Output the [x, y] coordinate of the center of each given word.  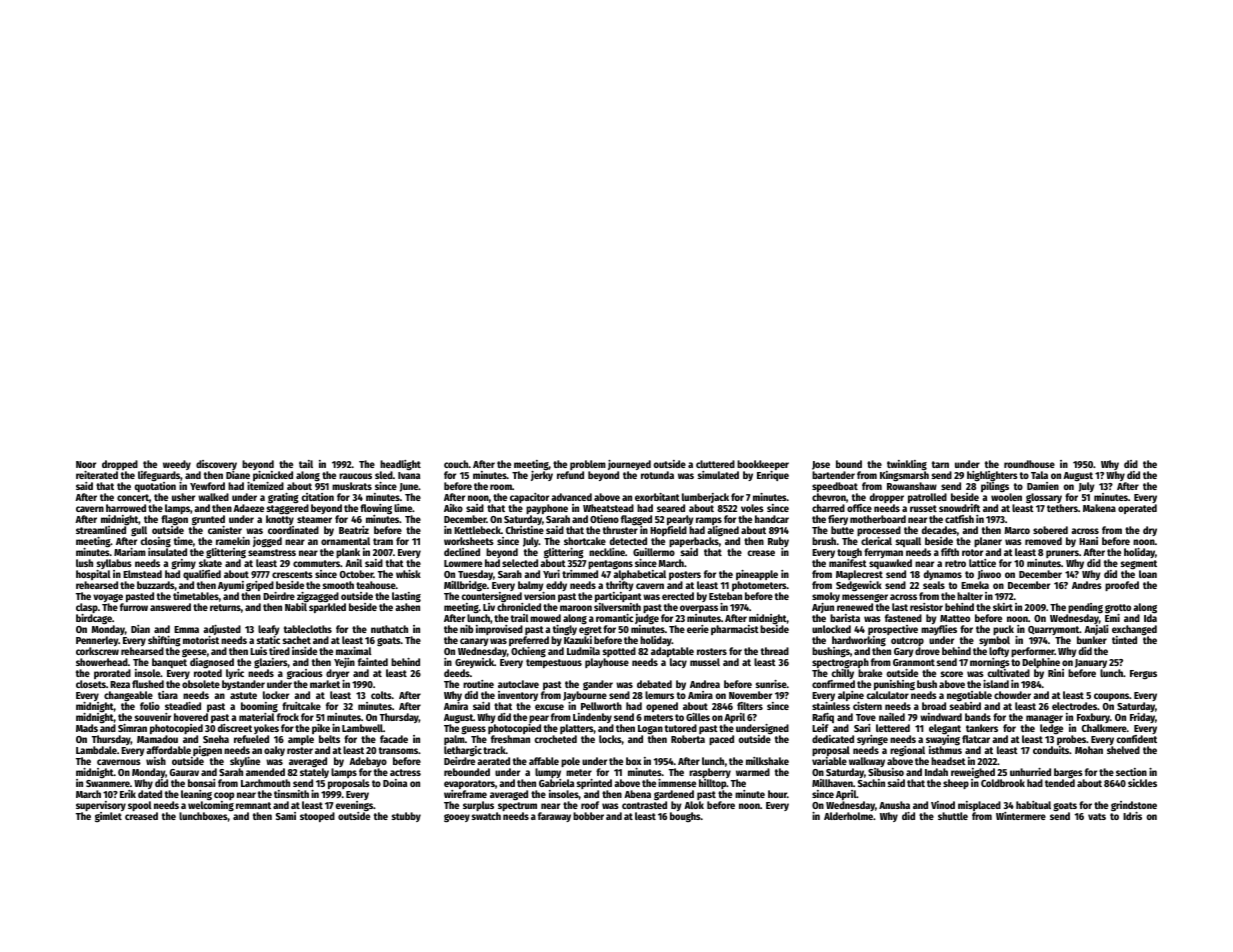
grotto [1118, 608]
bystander [243, 685]
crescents [292, 574]
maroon [576, 608]
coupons [1111, 697]
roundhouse [1029, 464]
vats [1097, 816]
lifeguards [159, 476]
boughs [685, 817]
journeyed [629, 465]
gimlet [108, 817]
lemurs [659, 695]
